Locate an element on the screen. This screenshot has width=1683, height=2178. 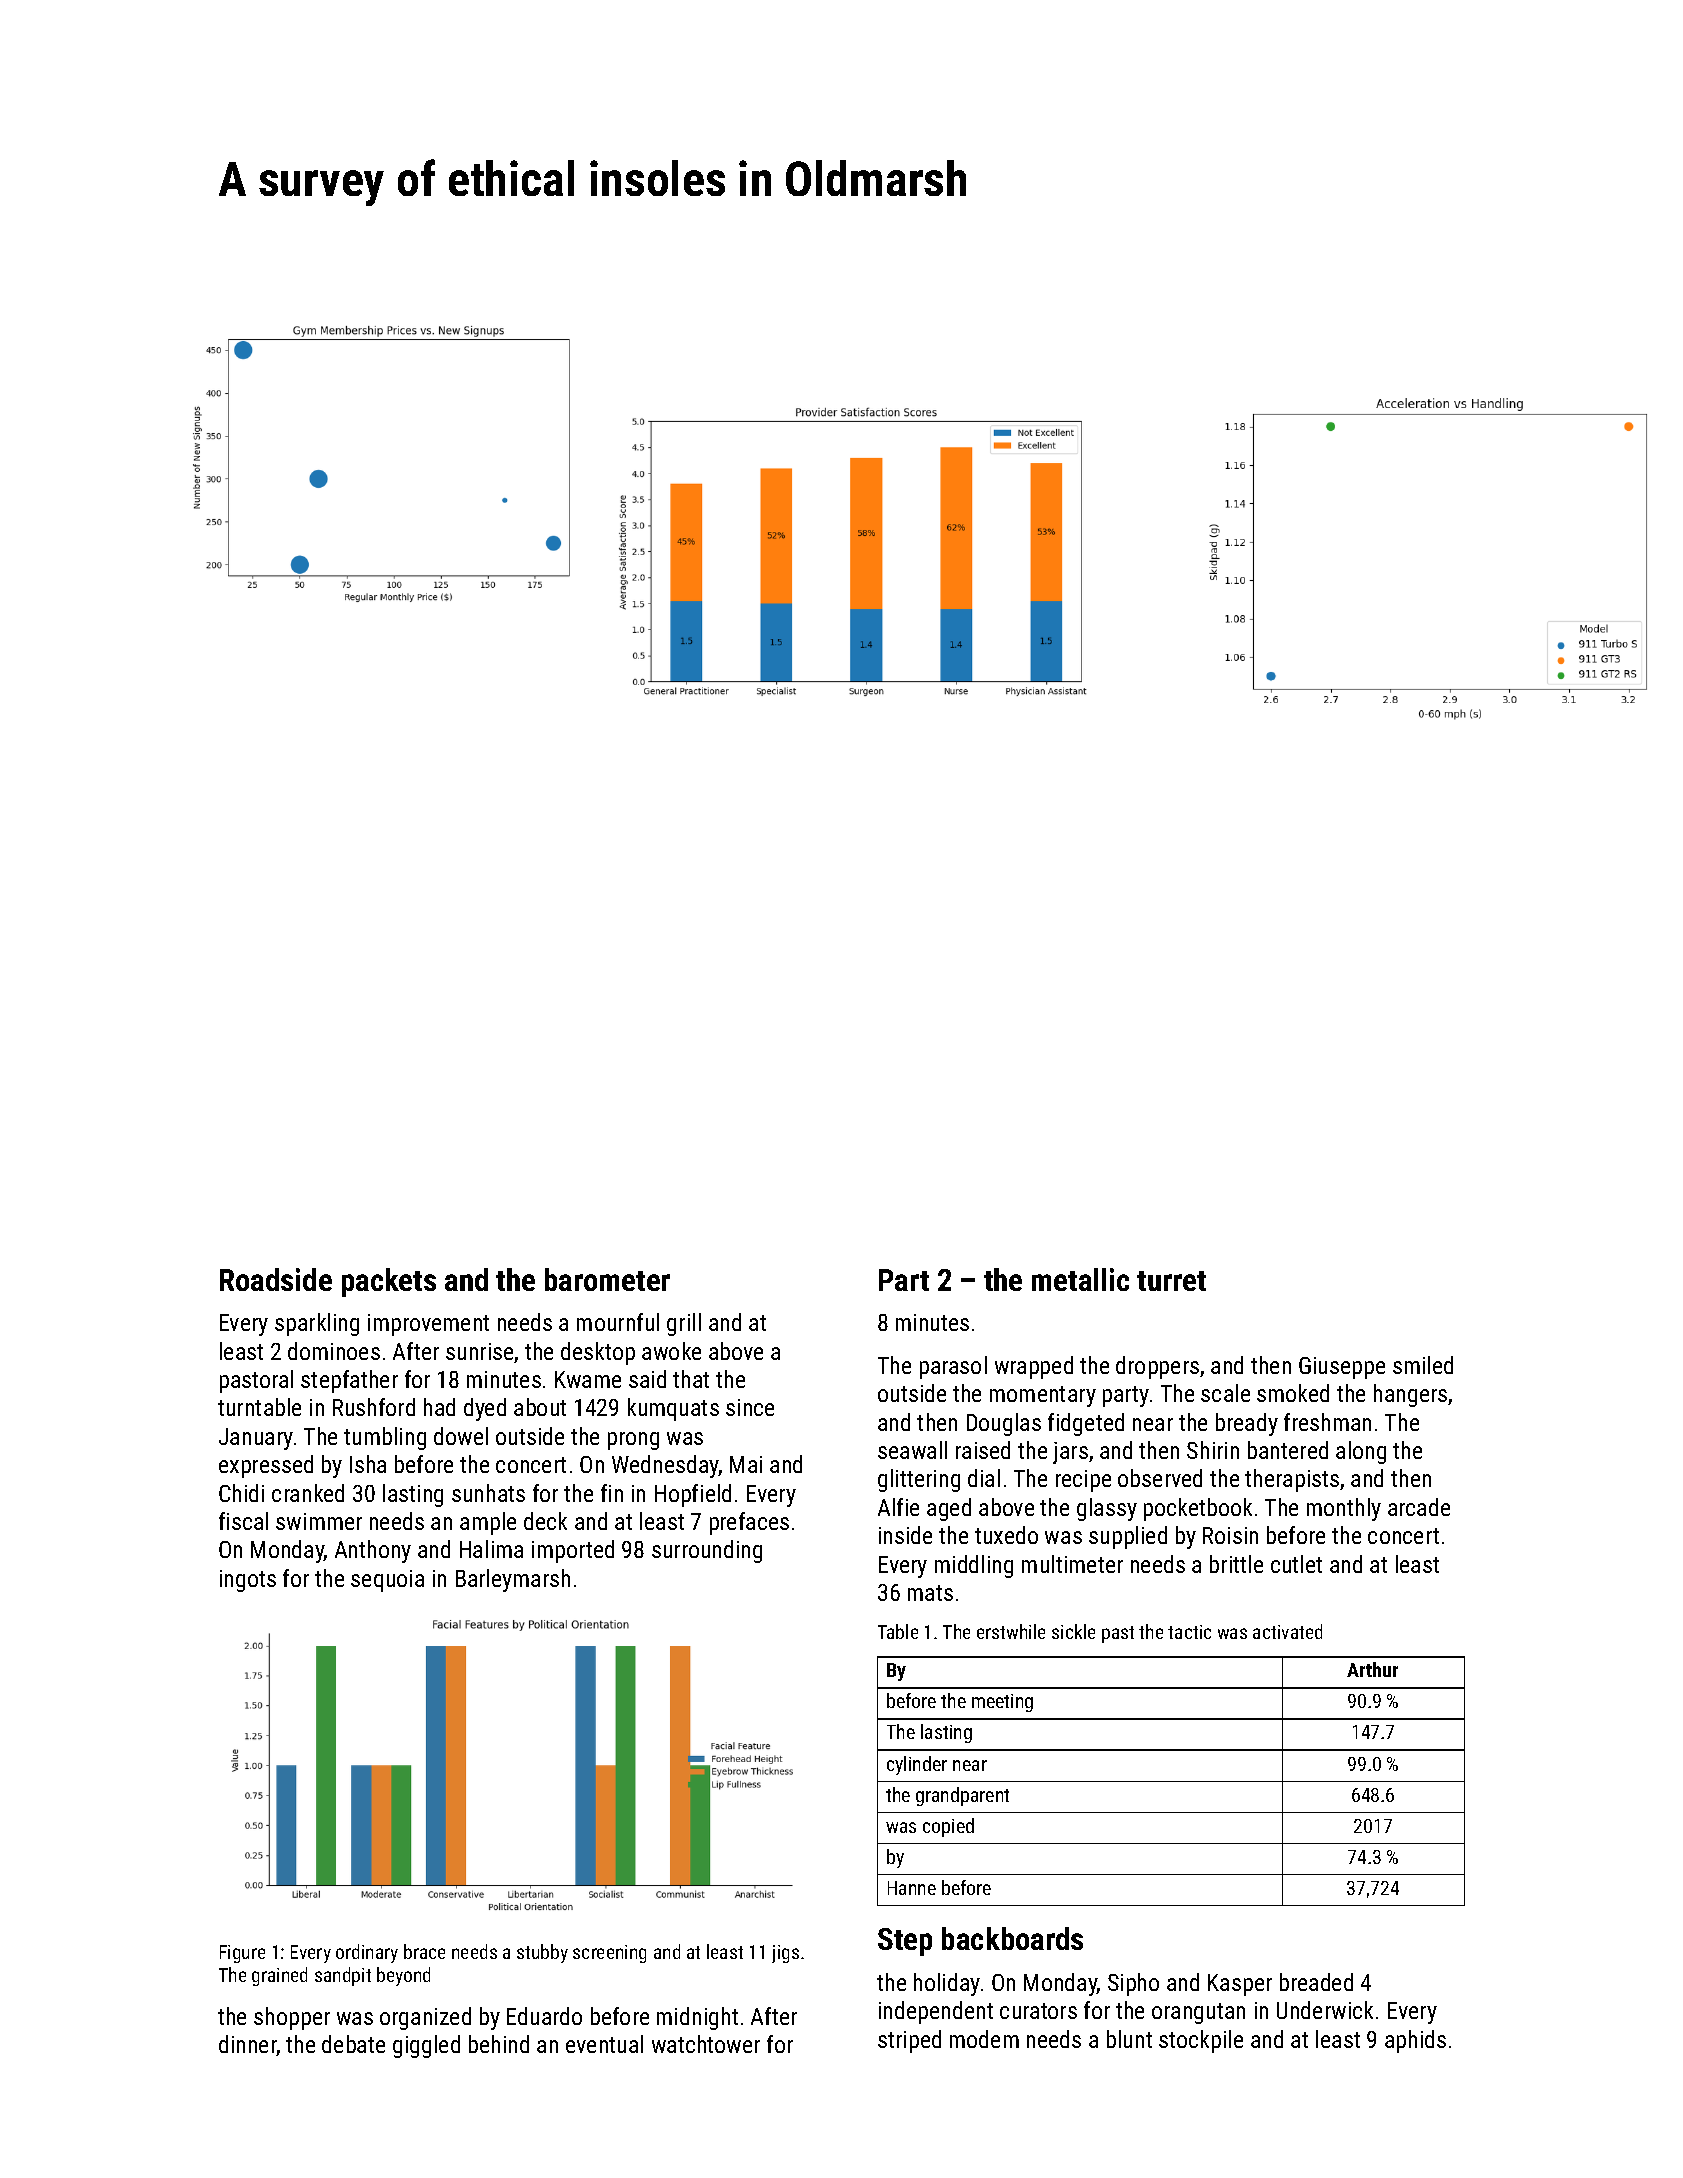
watchtower is located at coordinates (706, 2044).
